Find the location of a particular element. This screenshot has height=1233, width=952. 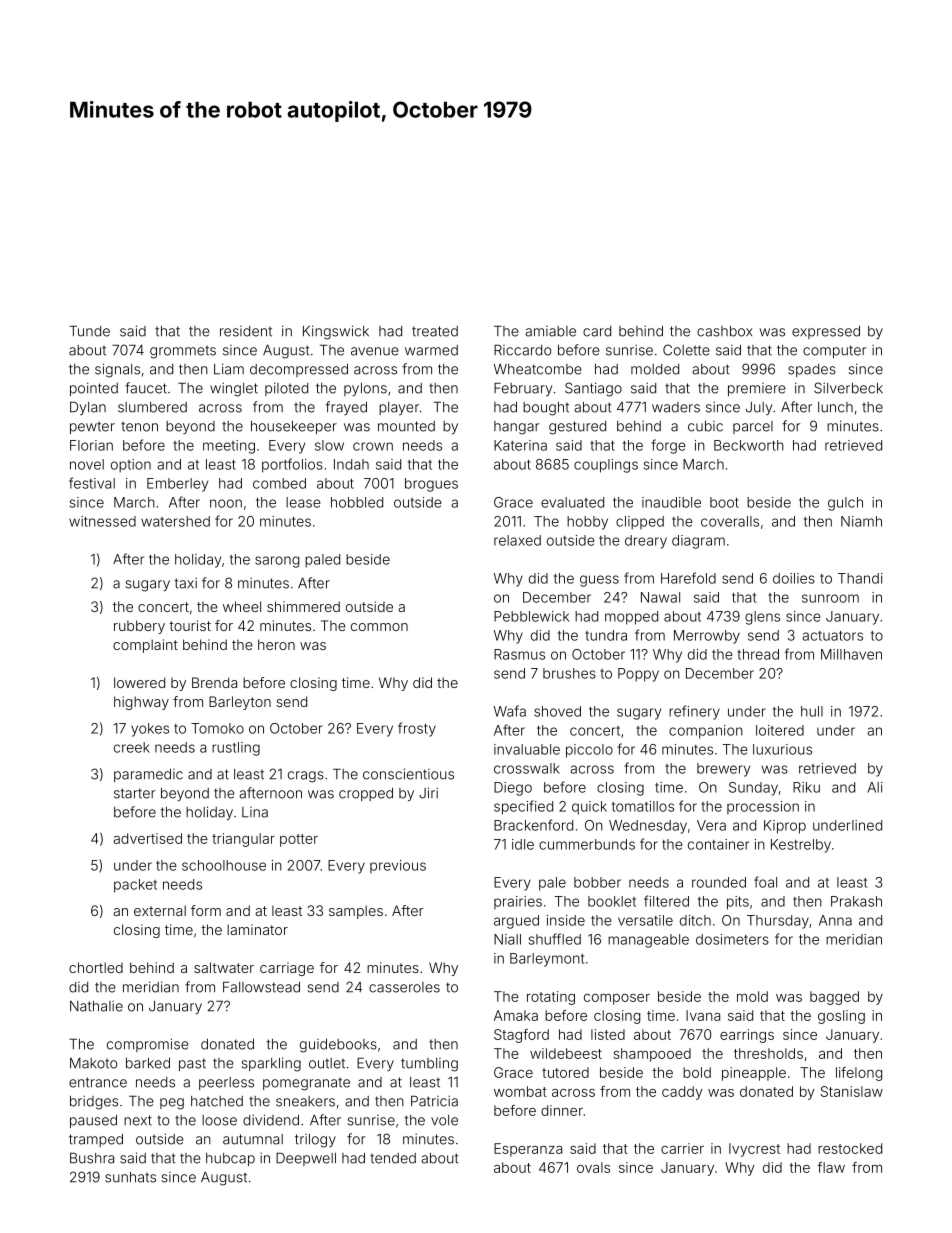

sunhats is located at coordinates (130, 1177).
